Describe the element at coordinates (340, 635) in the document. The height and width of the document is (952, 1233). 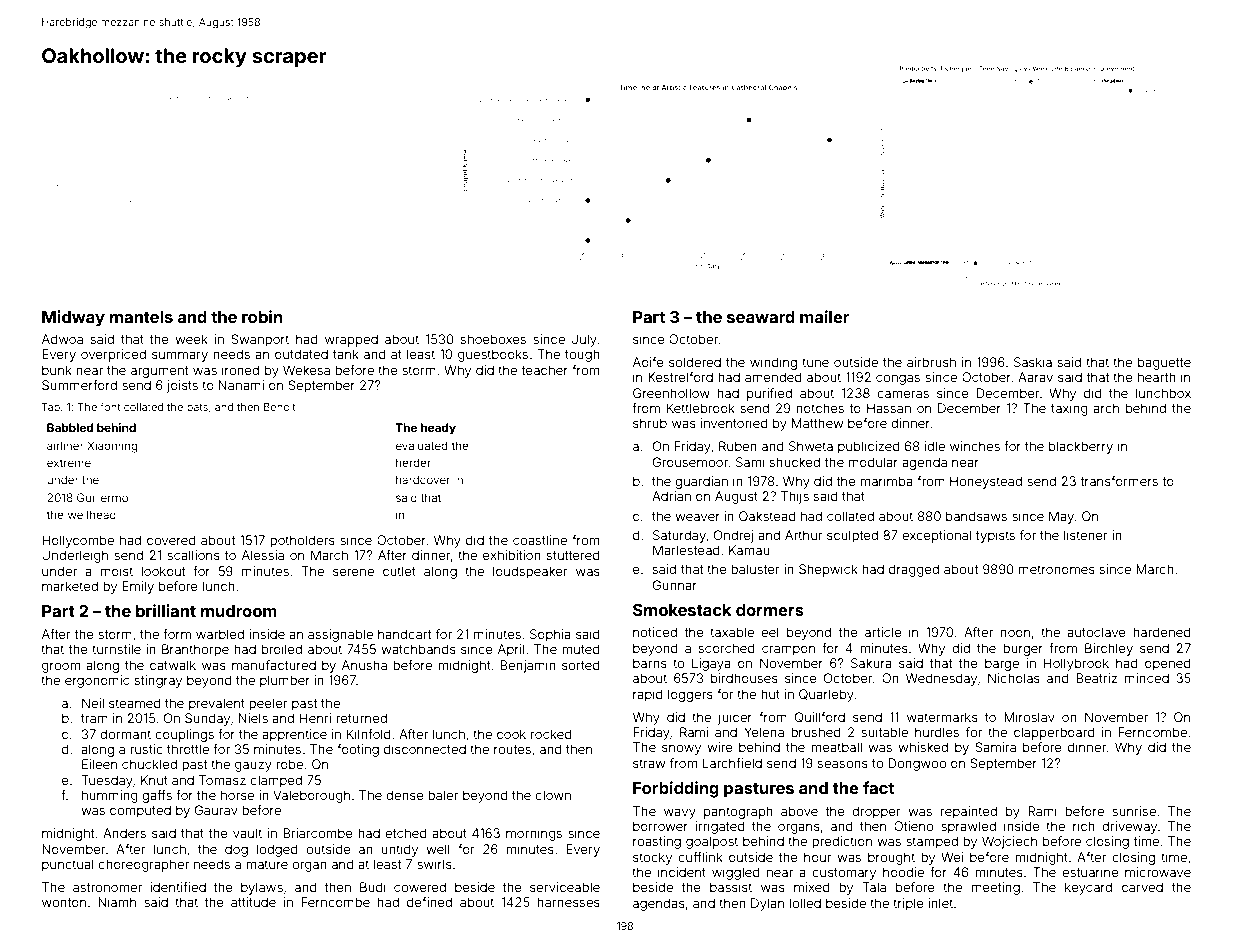
I see `assignable` at that location.
